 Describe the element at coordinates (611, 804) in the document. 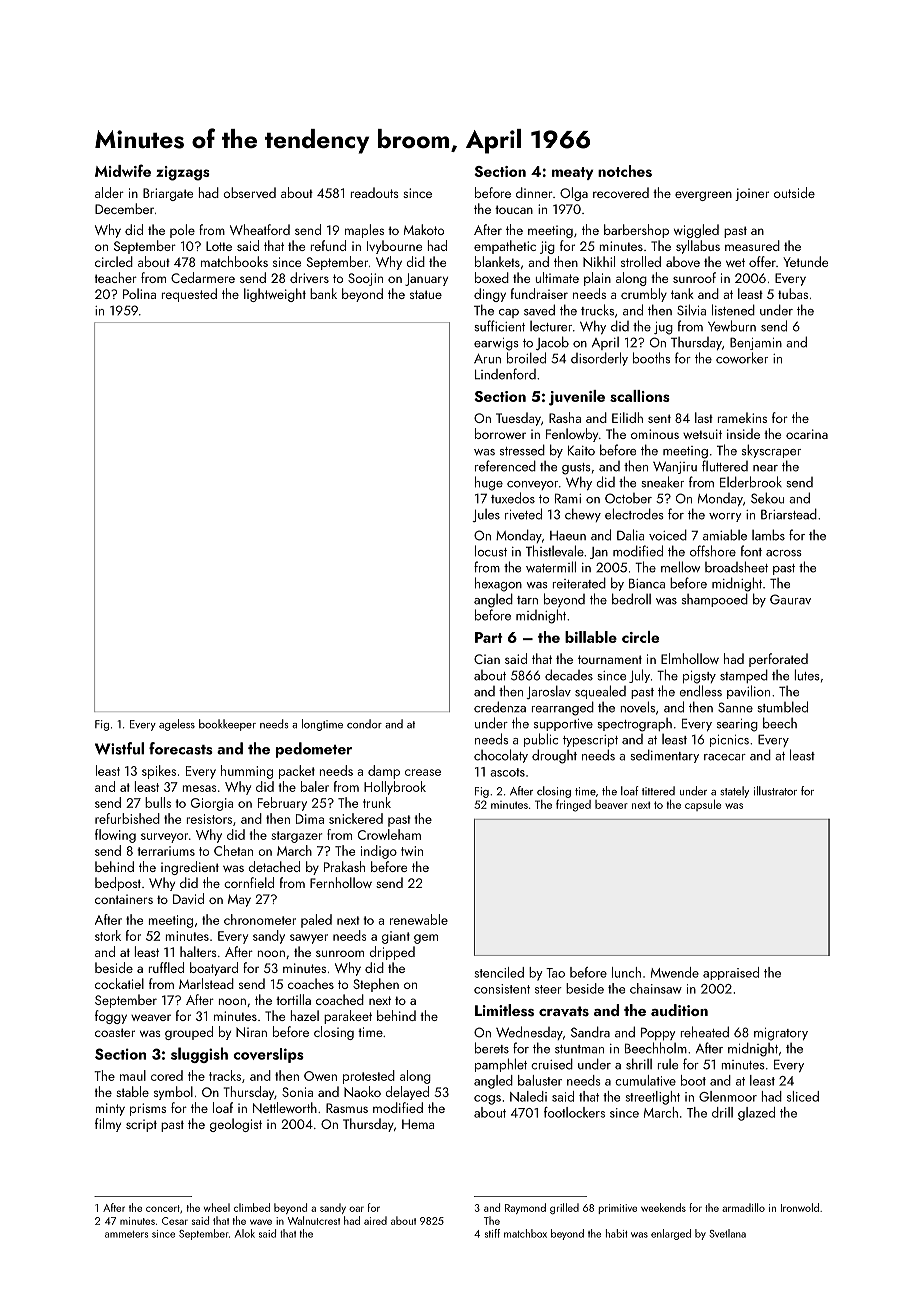

I see `beaver` at that location.
